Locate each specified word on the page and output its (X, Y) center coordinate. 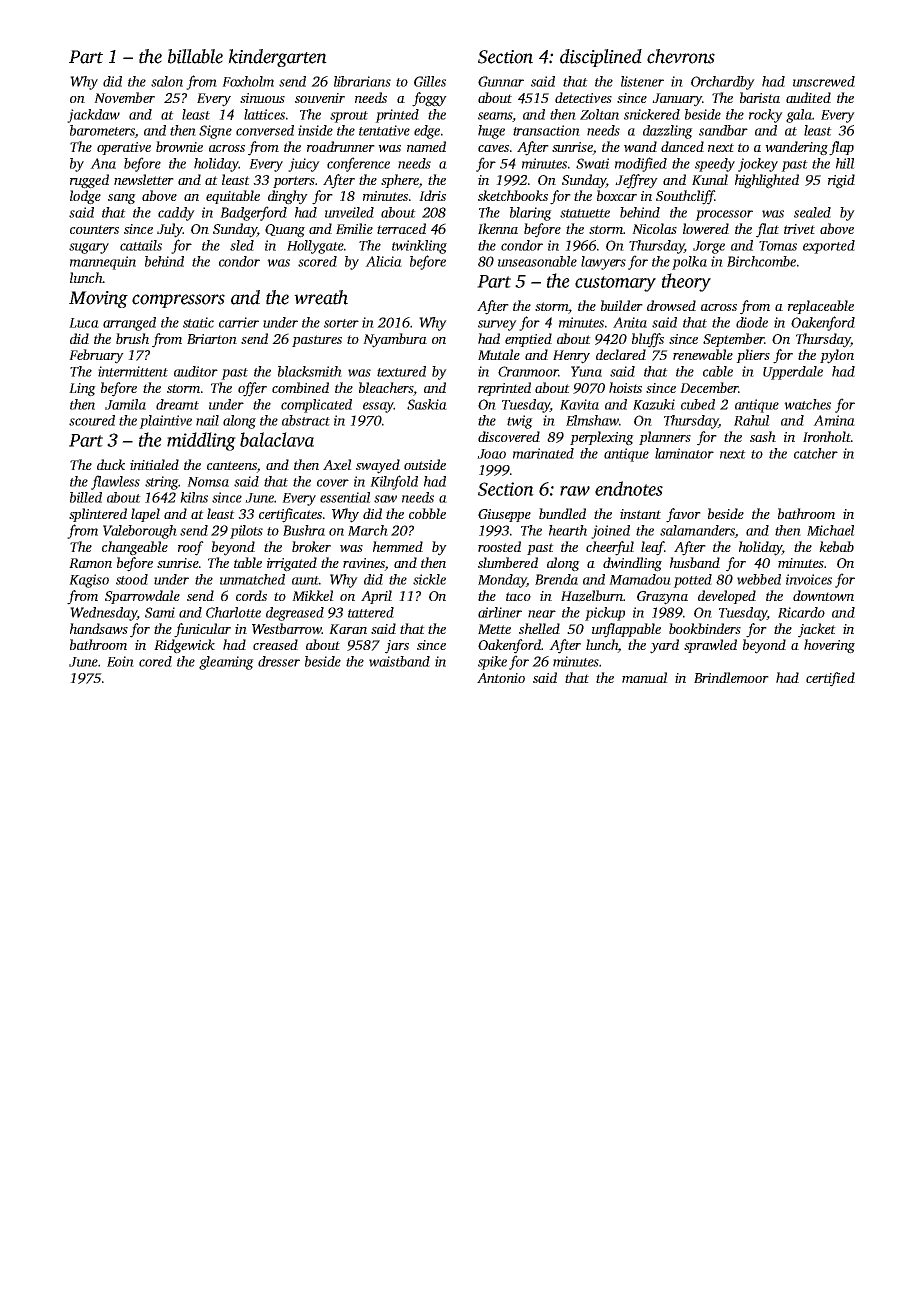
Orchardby (723, 83)
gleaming (226, 663)
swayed (378, 466)
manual (645, 677)
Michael (831, 530)
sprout (349, 117)
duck (111, 464)
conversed (265, 130)
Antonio (501, 678)
